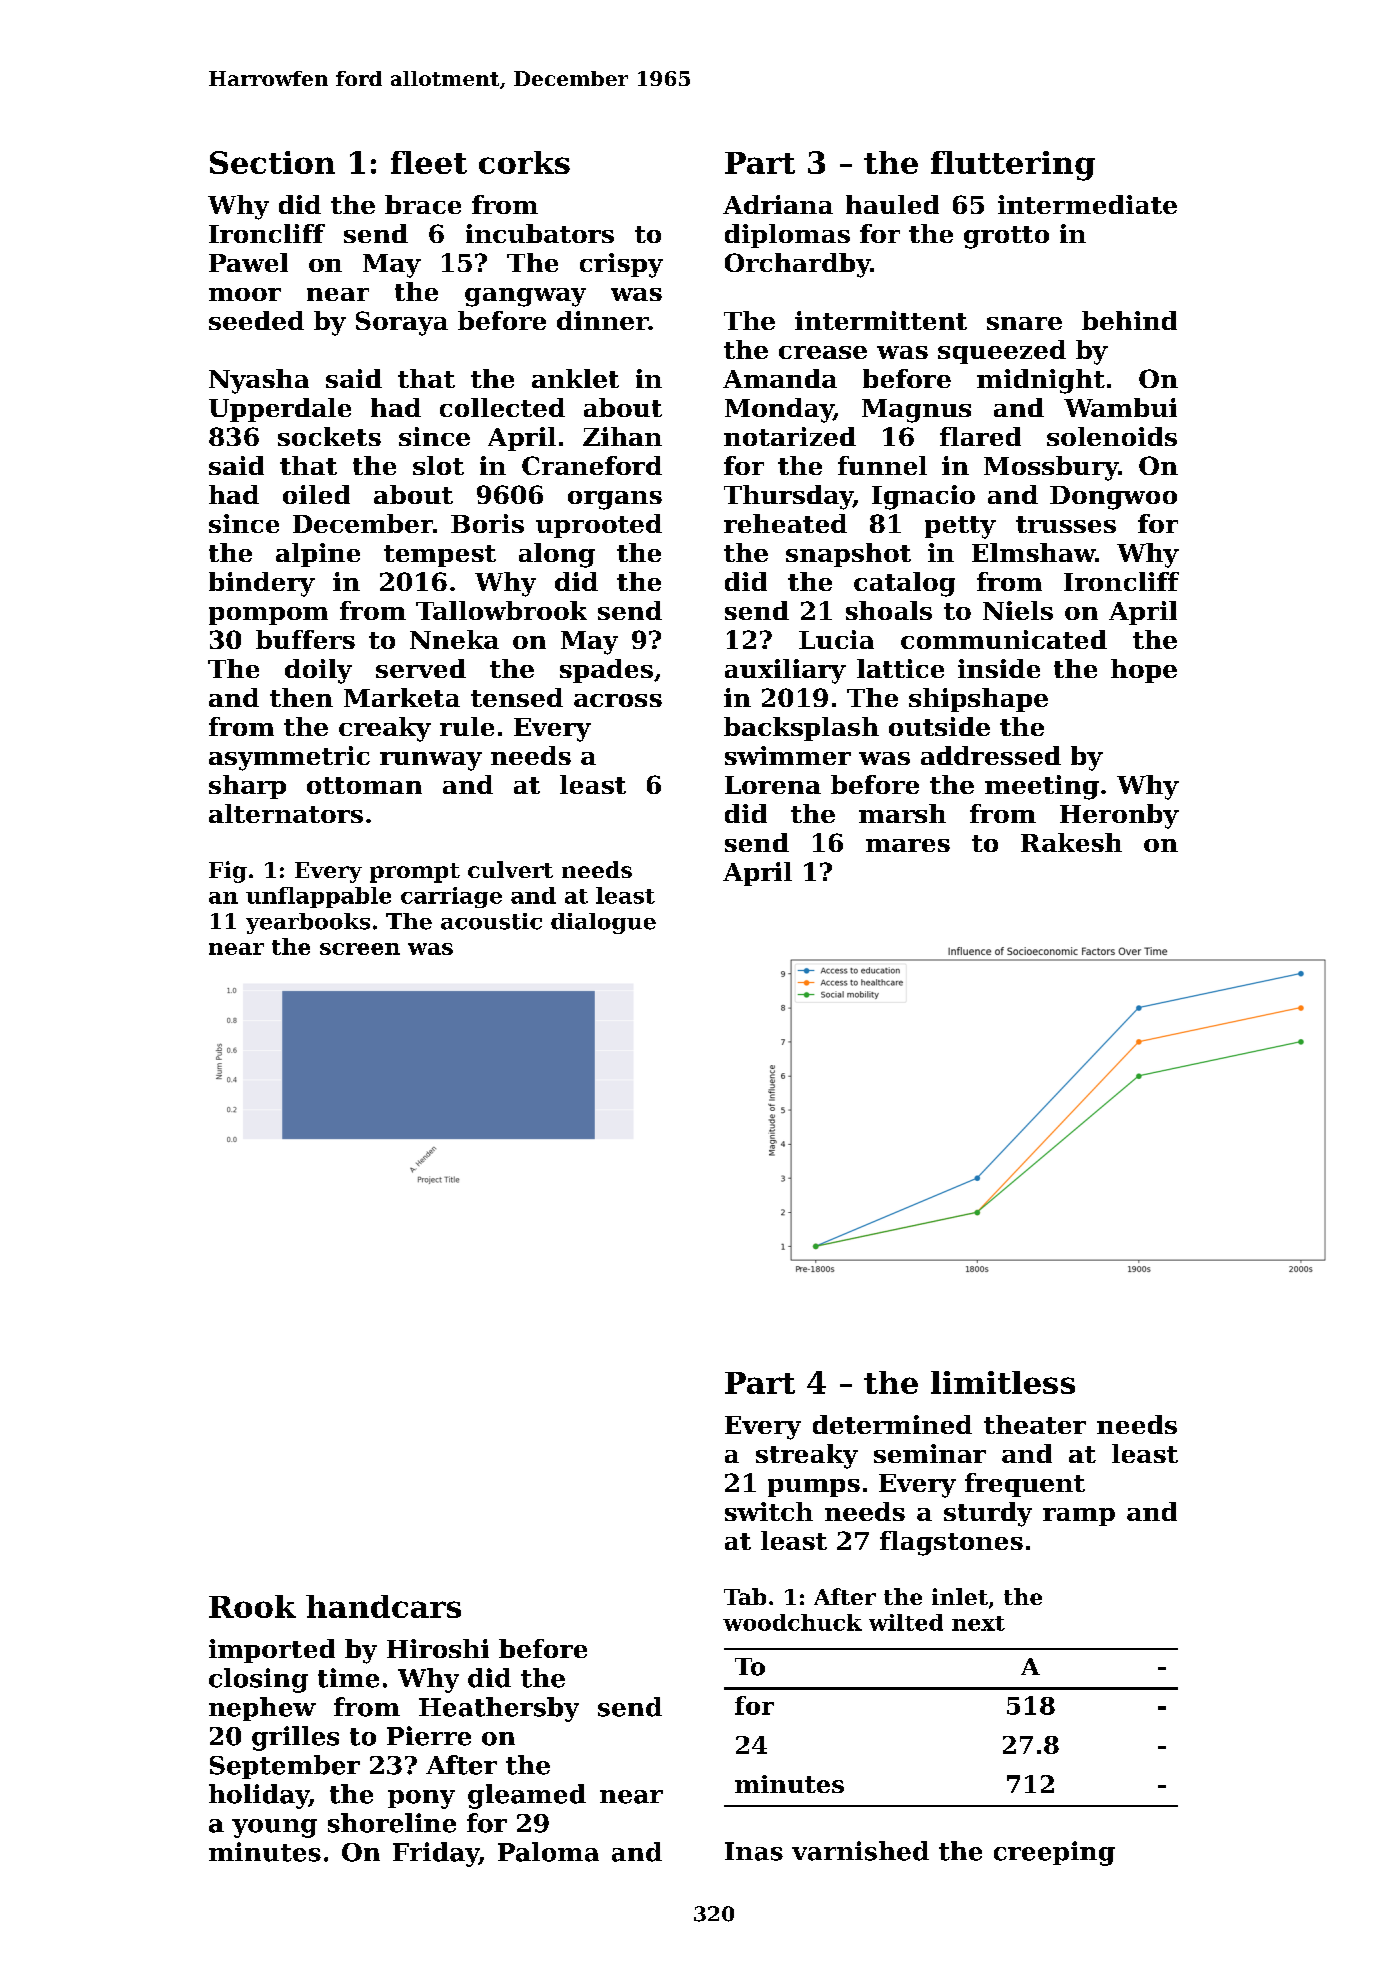 The height and width of the image is (1969, 1386). What do you see at coordinates (274, 1828) in the image?
I see `young` at bounding box center [274, 1828].
